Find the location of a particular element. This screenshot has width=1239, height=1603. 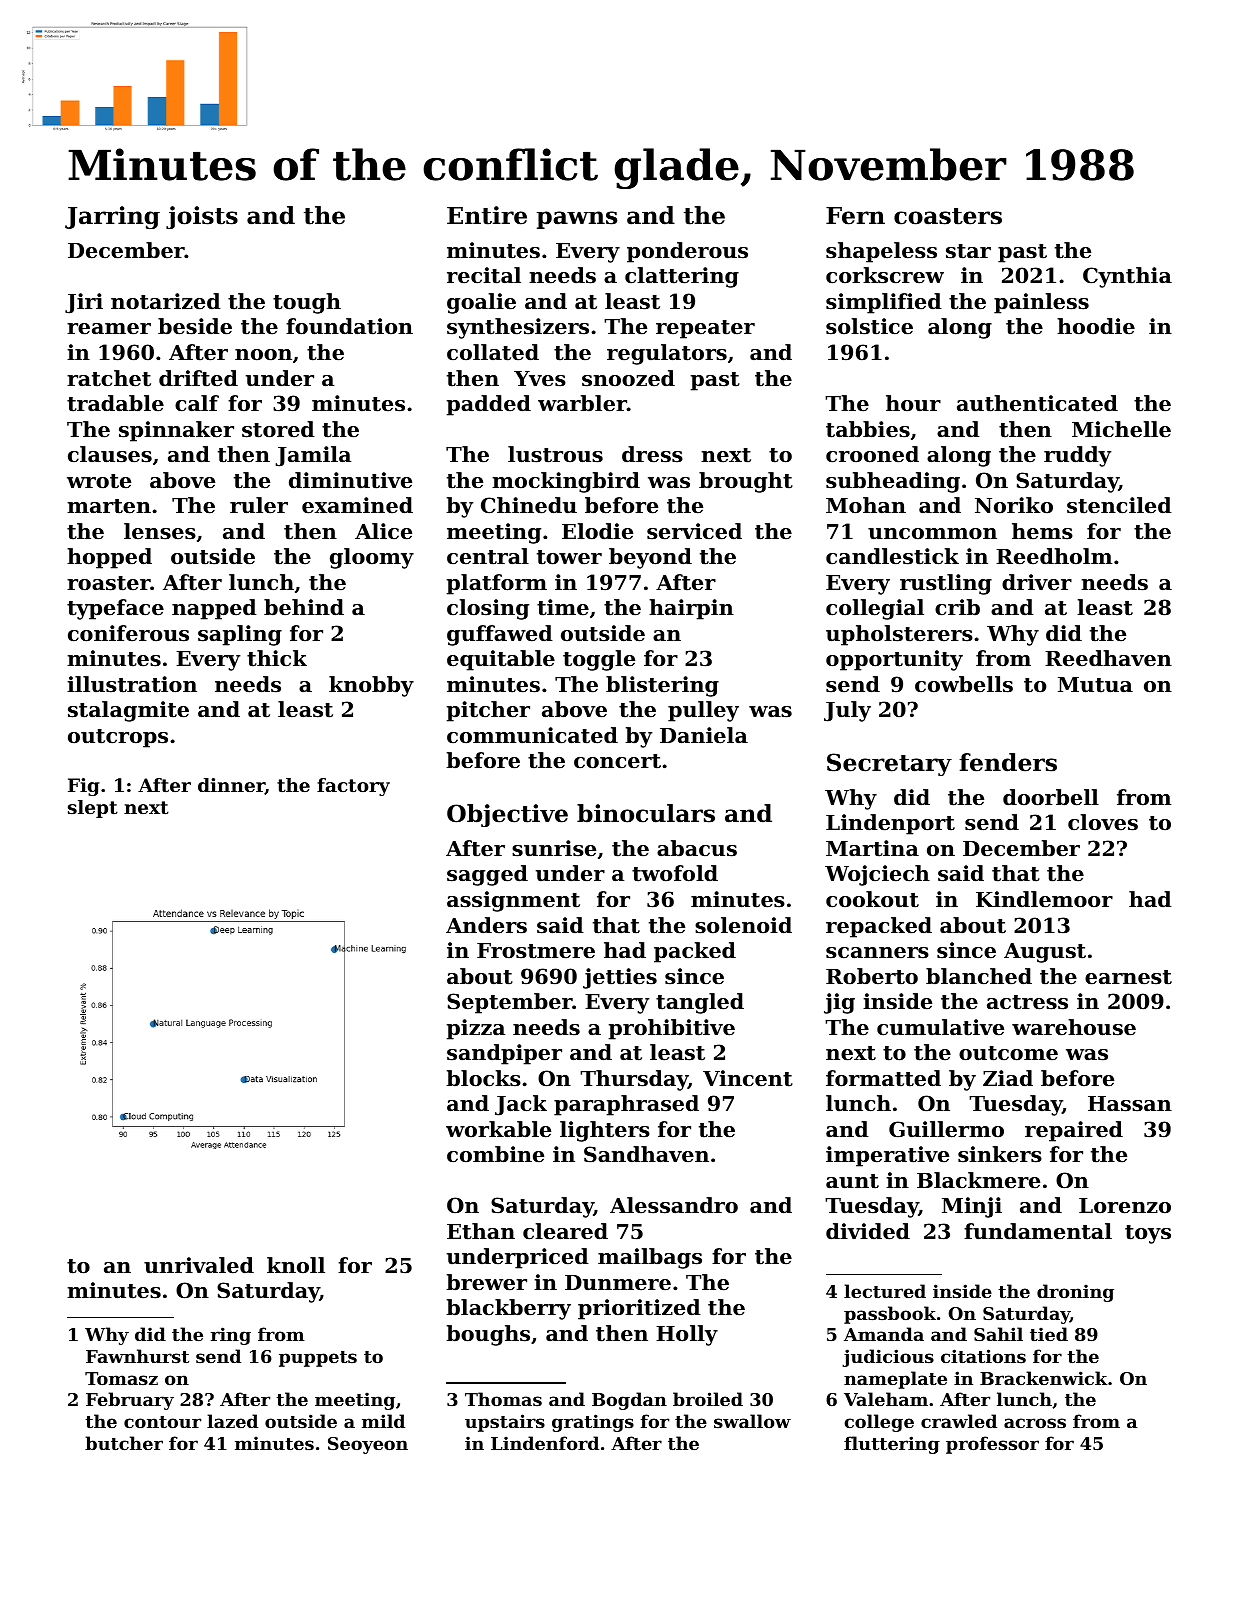

lazed is located at coordinates (232, 1421).
